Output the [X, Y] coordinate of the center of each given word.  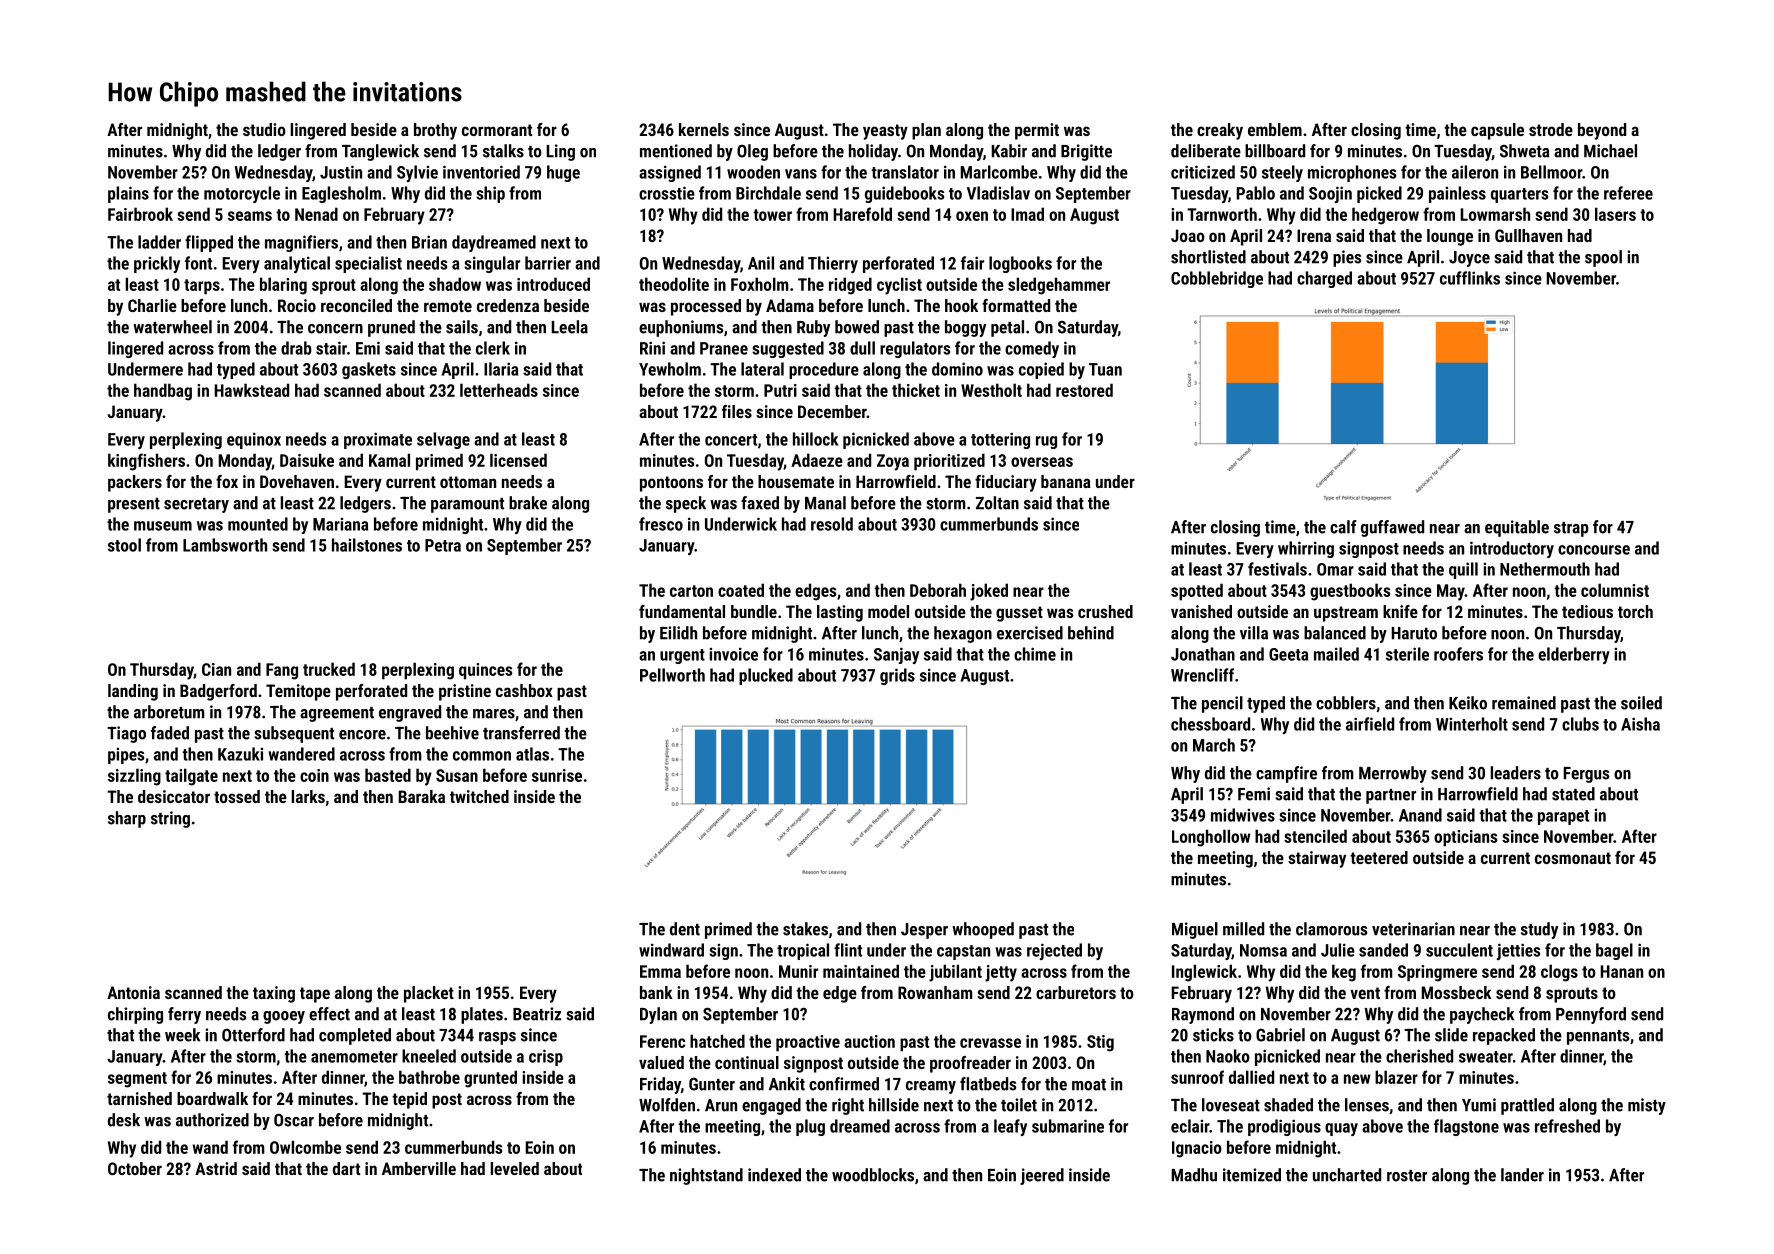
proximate [378, 440]
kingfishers [146, 462]
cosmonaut [1573, 858]
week [182, 1035]
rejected [1054, 951]
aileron [1475, 172]
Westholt [991, 390]
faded [170, 733]
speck [686, 504]
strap [1571, 529]
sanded [1383, 950]
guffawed [1392, 528]
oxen [972, 216]
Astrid [216, 1168]
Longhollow [1211, 838]
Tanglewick [380, 152]
